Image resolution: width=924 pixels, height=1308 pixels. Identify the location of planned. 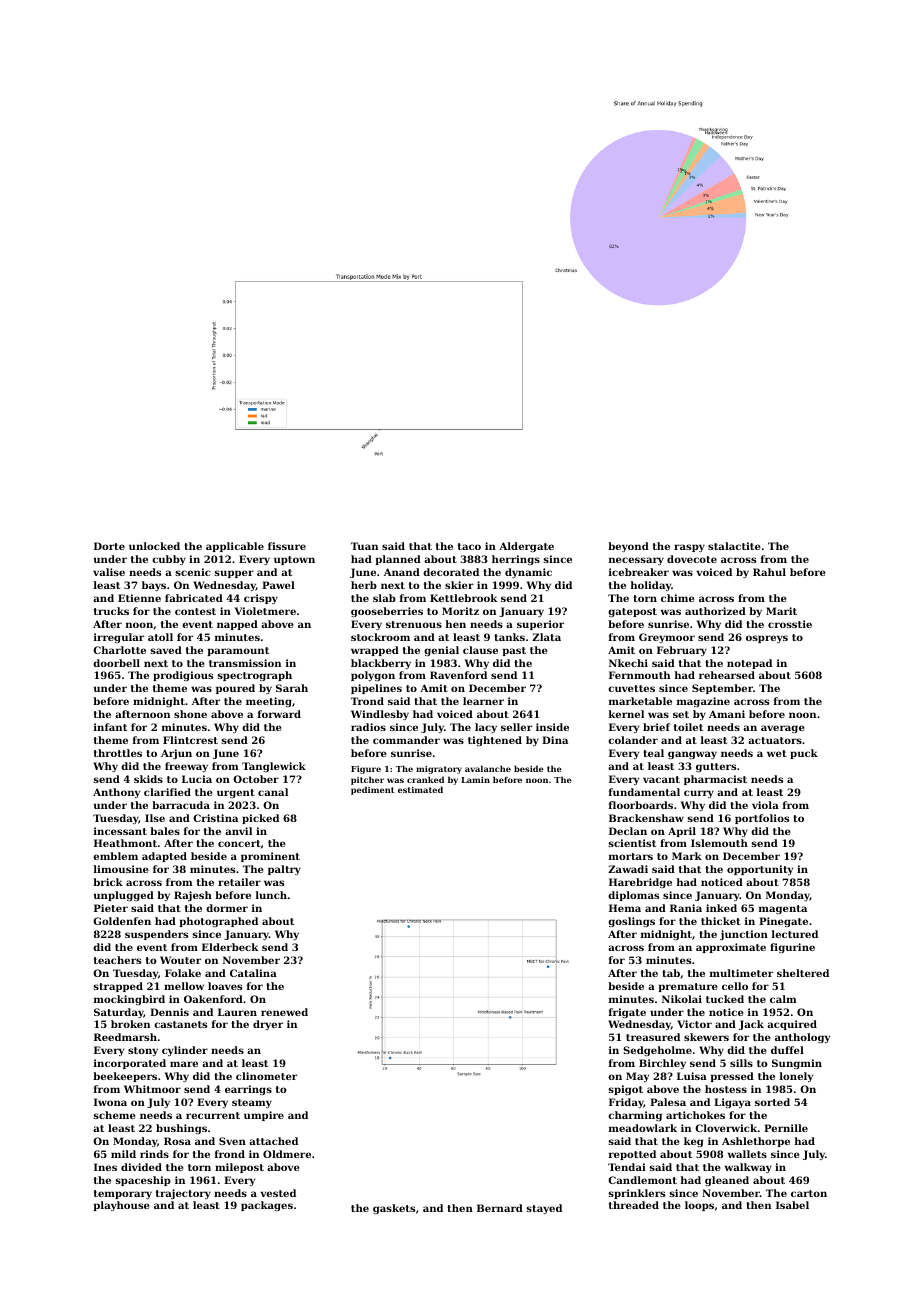
(398, 560).
